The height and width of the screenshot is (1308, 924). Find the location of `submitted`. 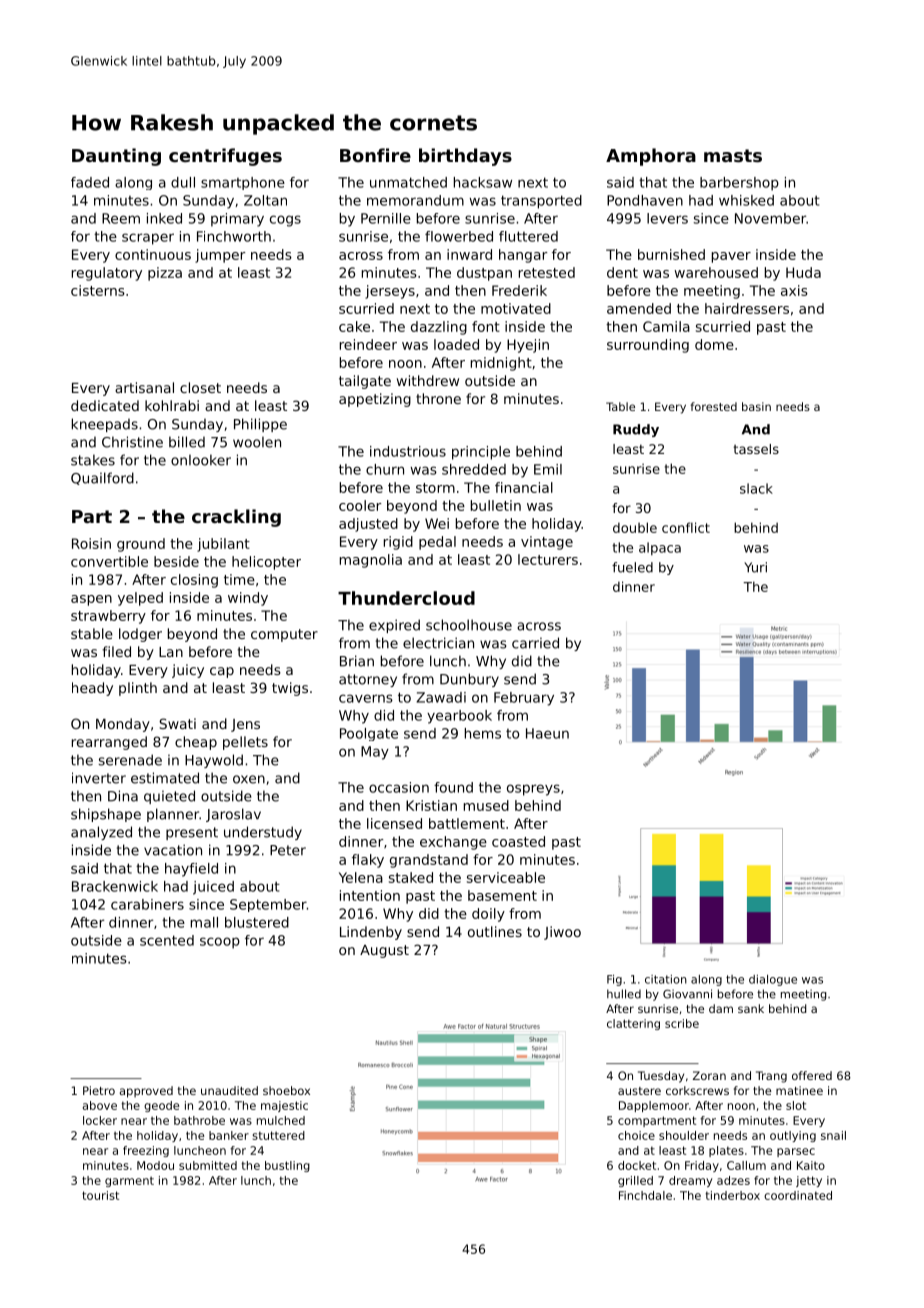

submitted is located at coordinates (208, 1165).
